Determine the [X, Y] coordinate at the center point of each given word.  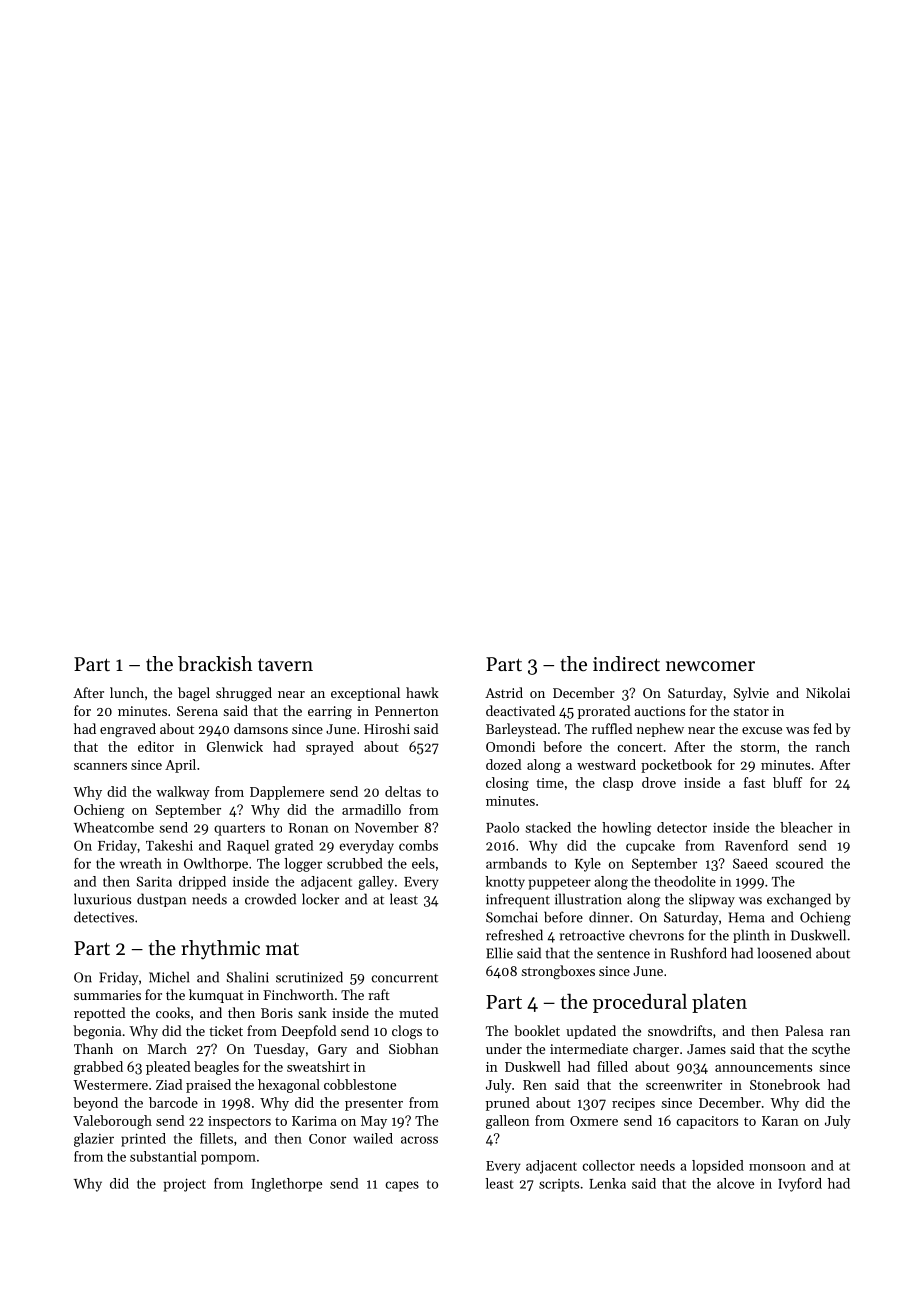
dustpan [161, 900]
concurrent [405, 978]
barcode [173, 1102]
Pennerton [407, 711]
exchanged [799, 900]
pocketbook [676, 766]
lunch [127, 692]
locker [320, 899]
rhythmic [220, 950]
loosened [784, 953]
